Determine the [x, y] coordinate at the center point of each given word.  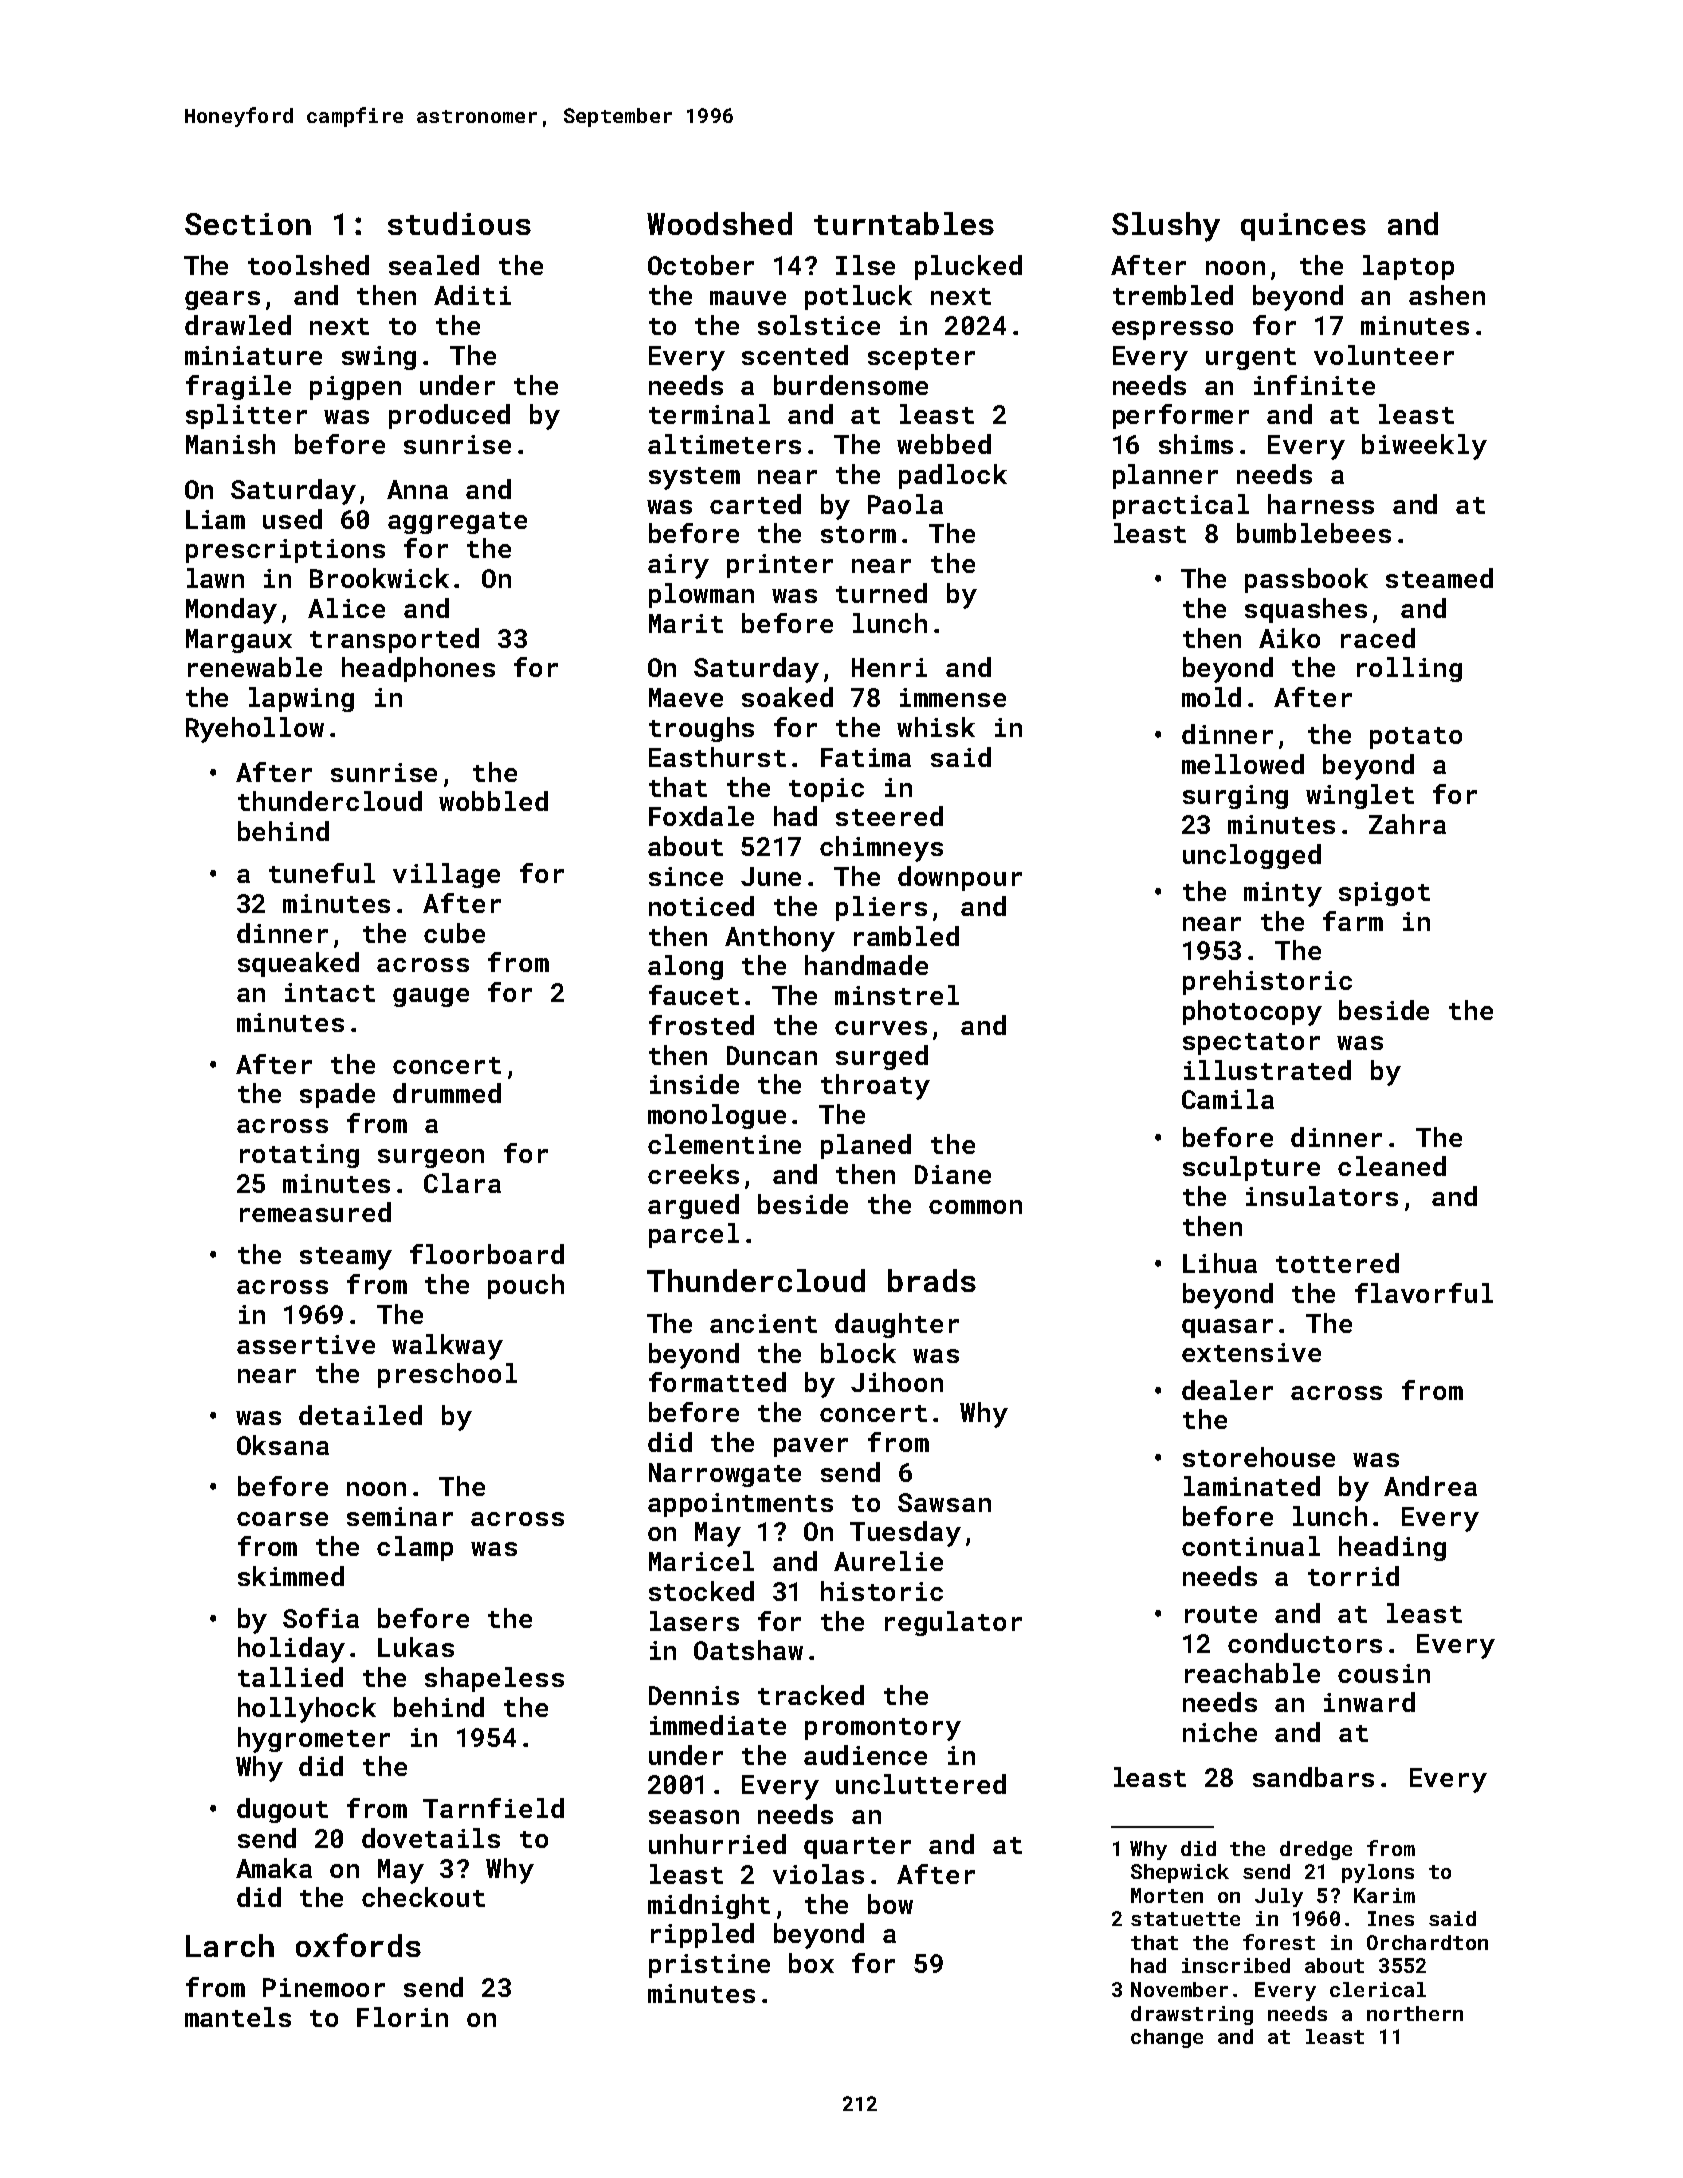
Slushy [1166, 227]
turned [881, 593]
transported [394, 640]
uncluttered [921, 1784]
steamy [346, 1258]
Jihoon [897, 1382]
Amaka [274, 1868]
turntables [904, 223]
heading [1392, 1548]
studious [459, 223]
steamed [1439, 578]
